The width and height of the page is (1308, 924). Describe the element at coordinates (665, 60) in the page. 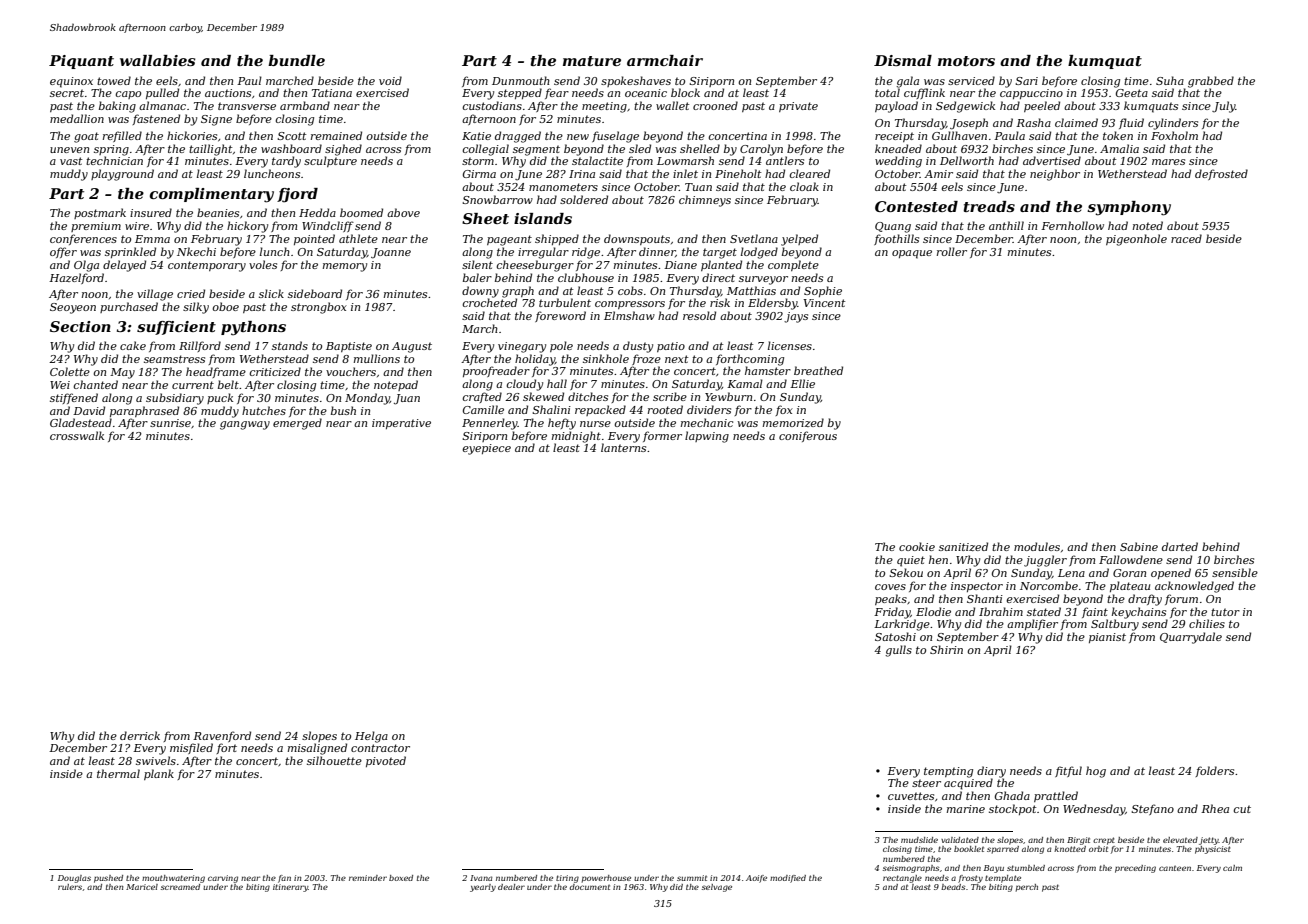

I see `armchair` at that location.
